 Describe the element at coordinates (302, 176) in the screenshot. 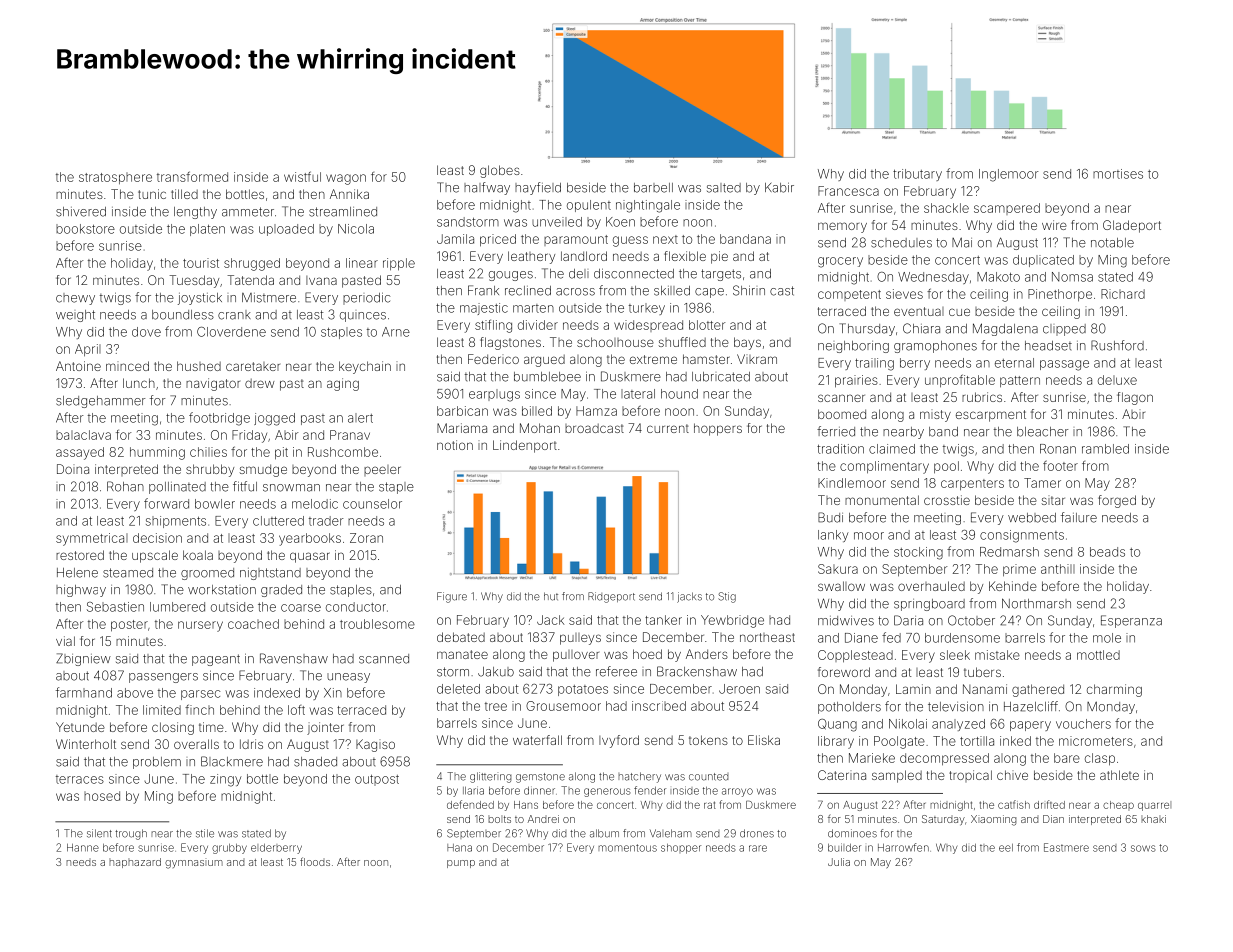

I see `wistful` at that location.
